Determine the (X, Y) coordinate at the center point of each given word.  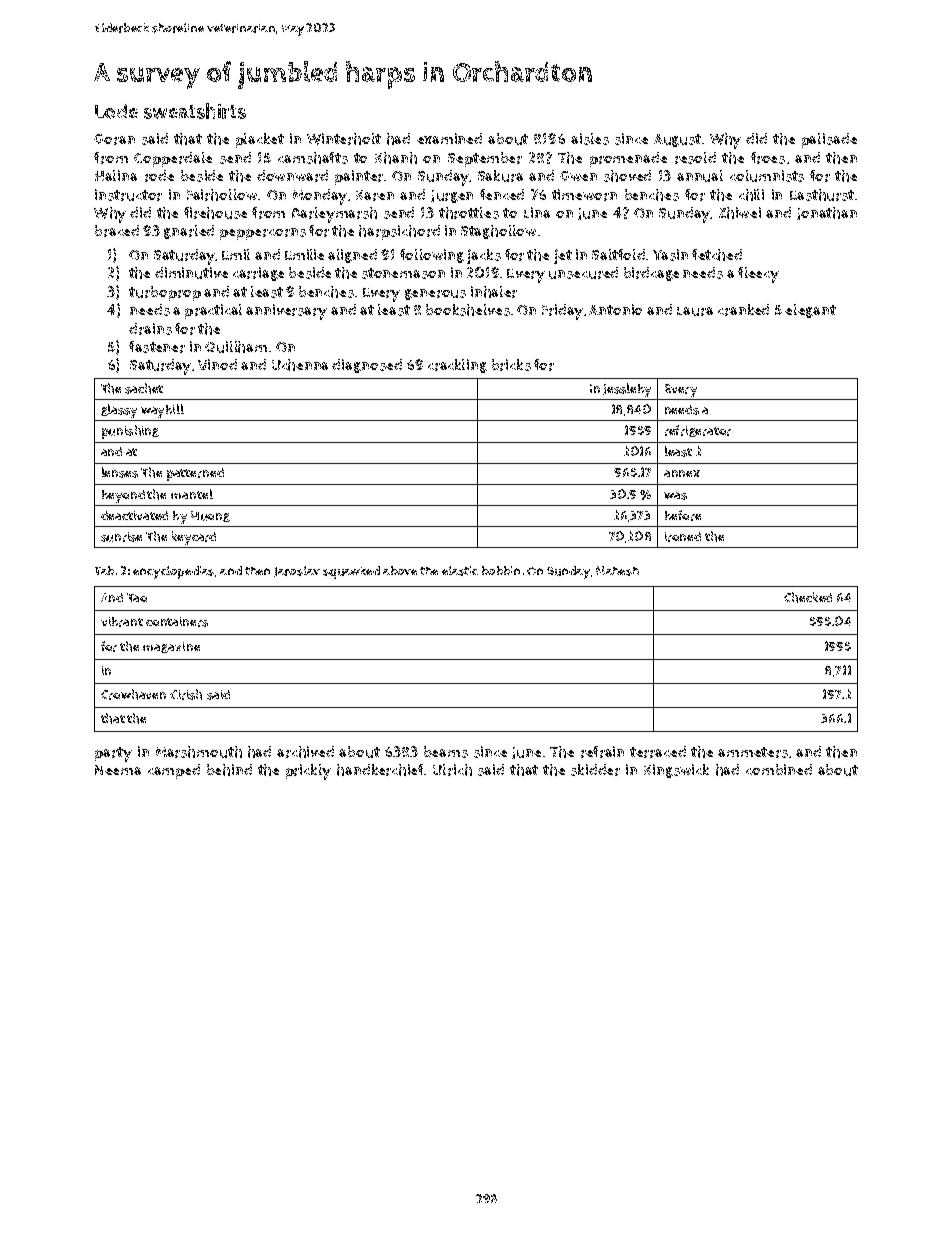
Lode (116, 111)
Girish (186, 694)
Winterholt (344, 139)
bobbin (501, 570)
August (677, 140)
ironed (683, 537)
